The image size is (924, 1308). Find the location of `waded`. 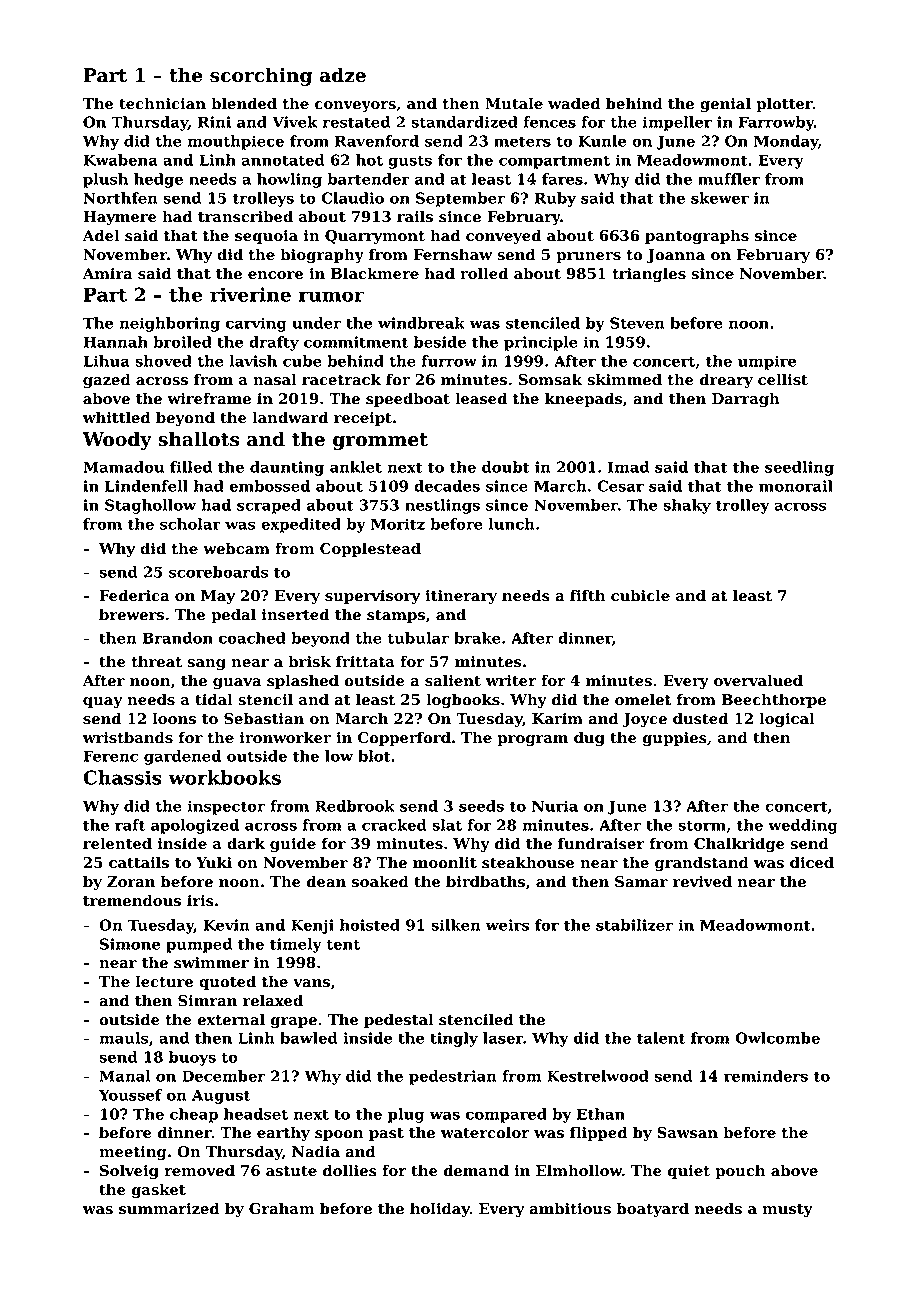

waded is located at coordinates (574, 103).
